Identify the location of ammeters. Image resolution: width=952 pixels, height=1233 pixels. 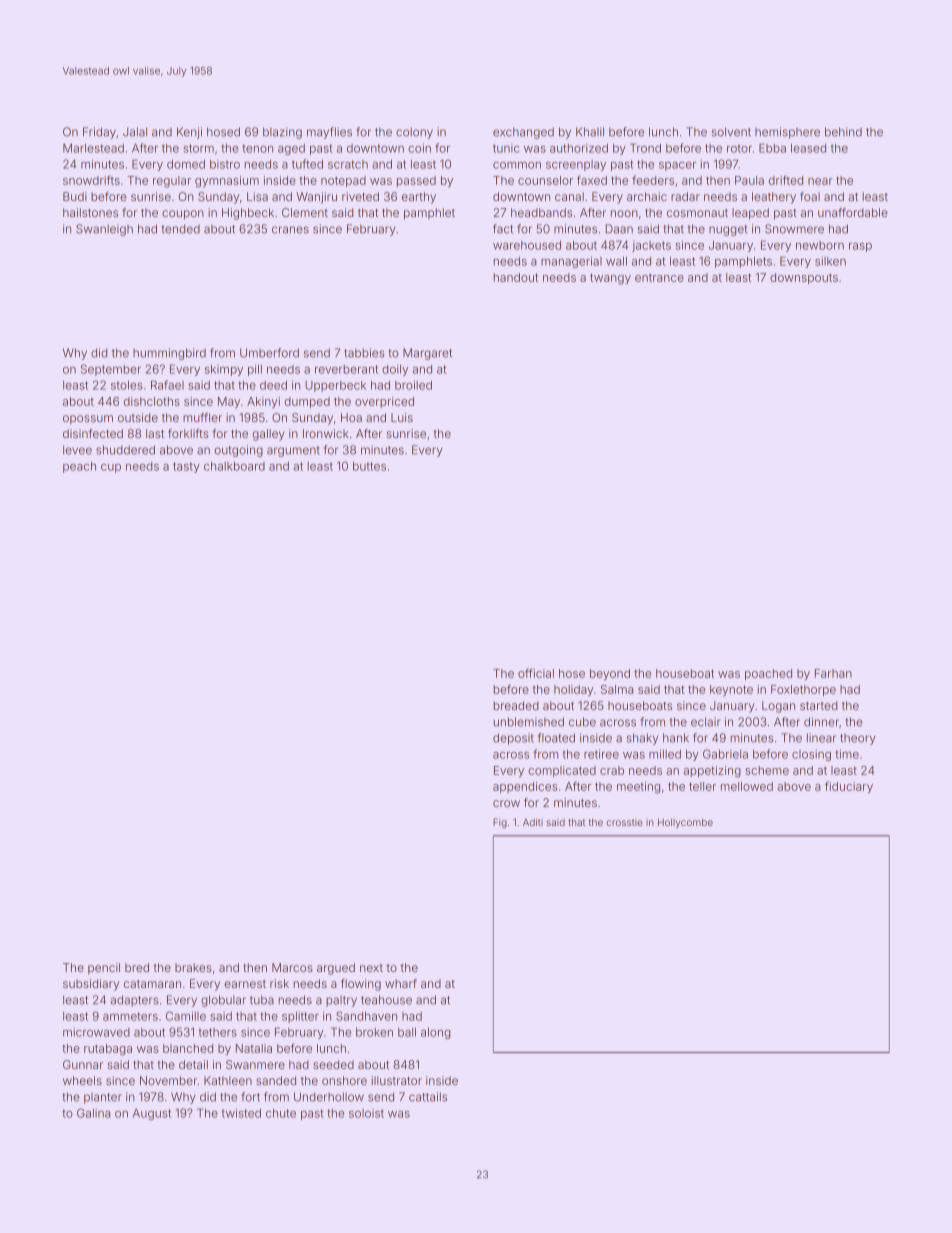
(130, 1016).
